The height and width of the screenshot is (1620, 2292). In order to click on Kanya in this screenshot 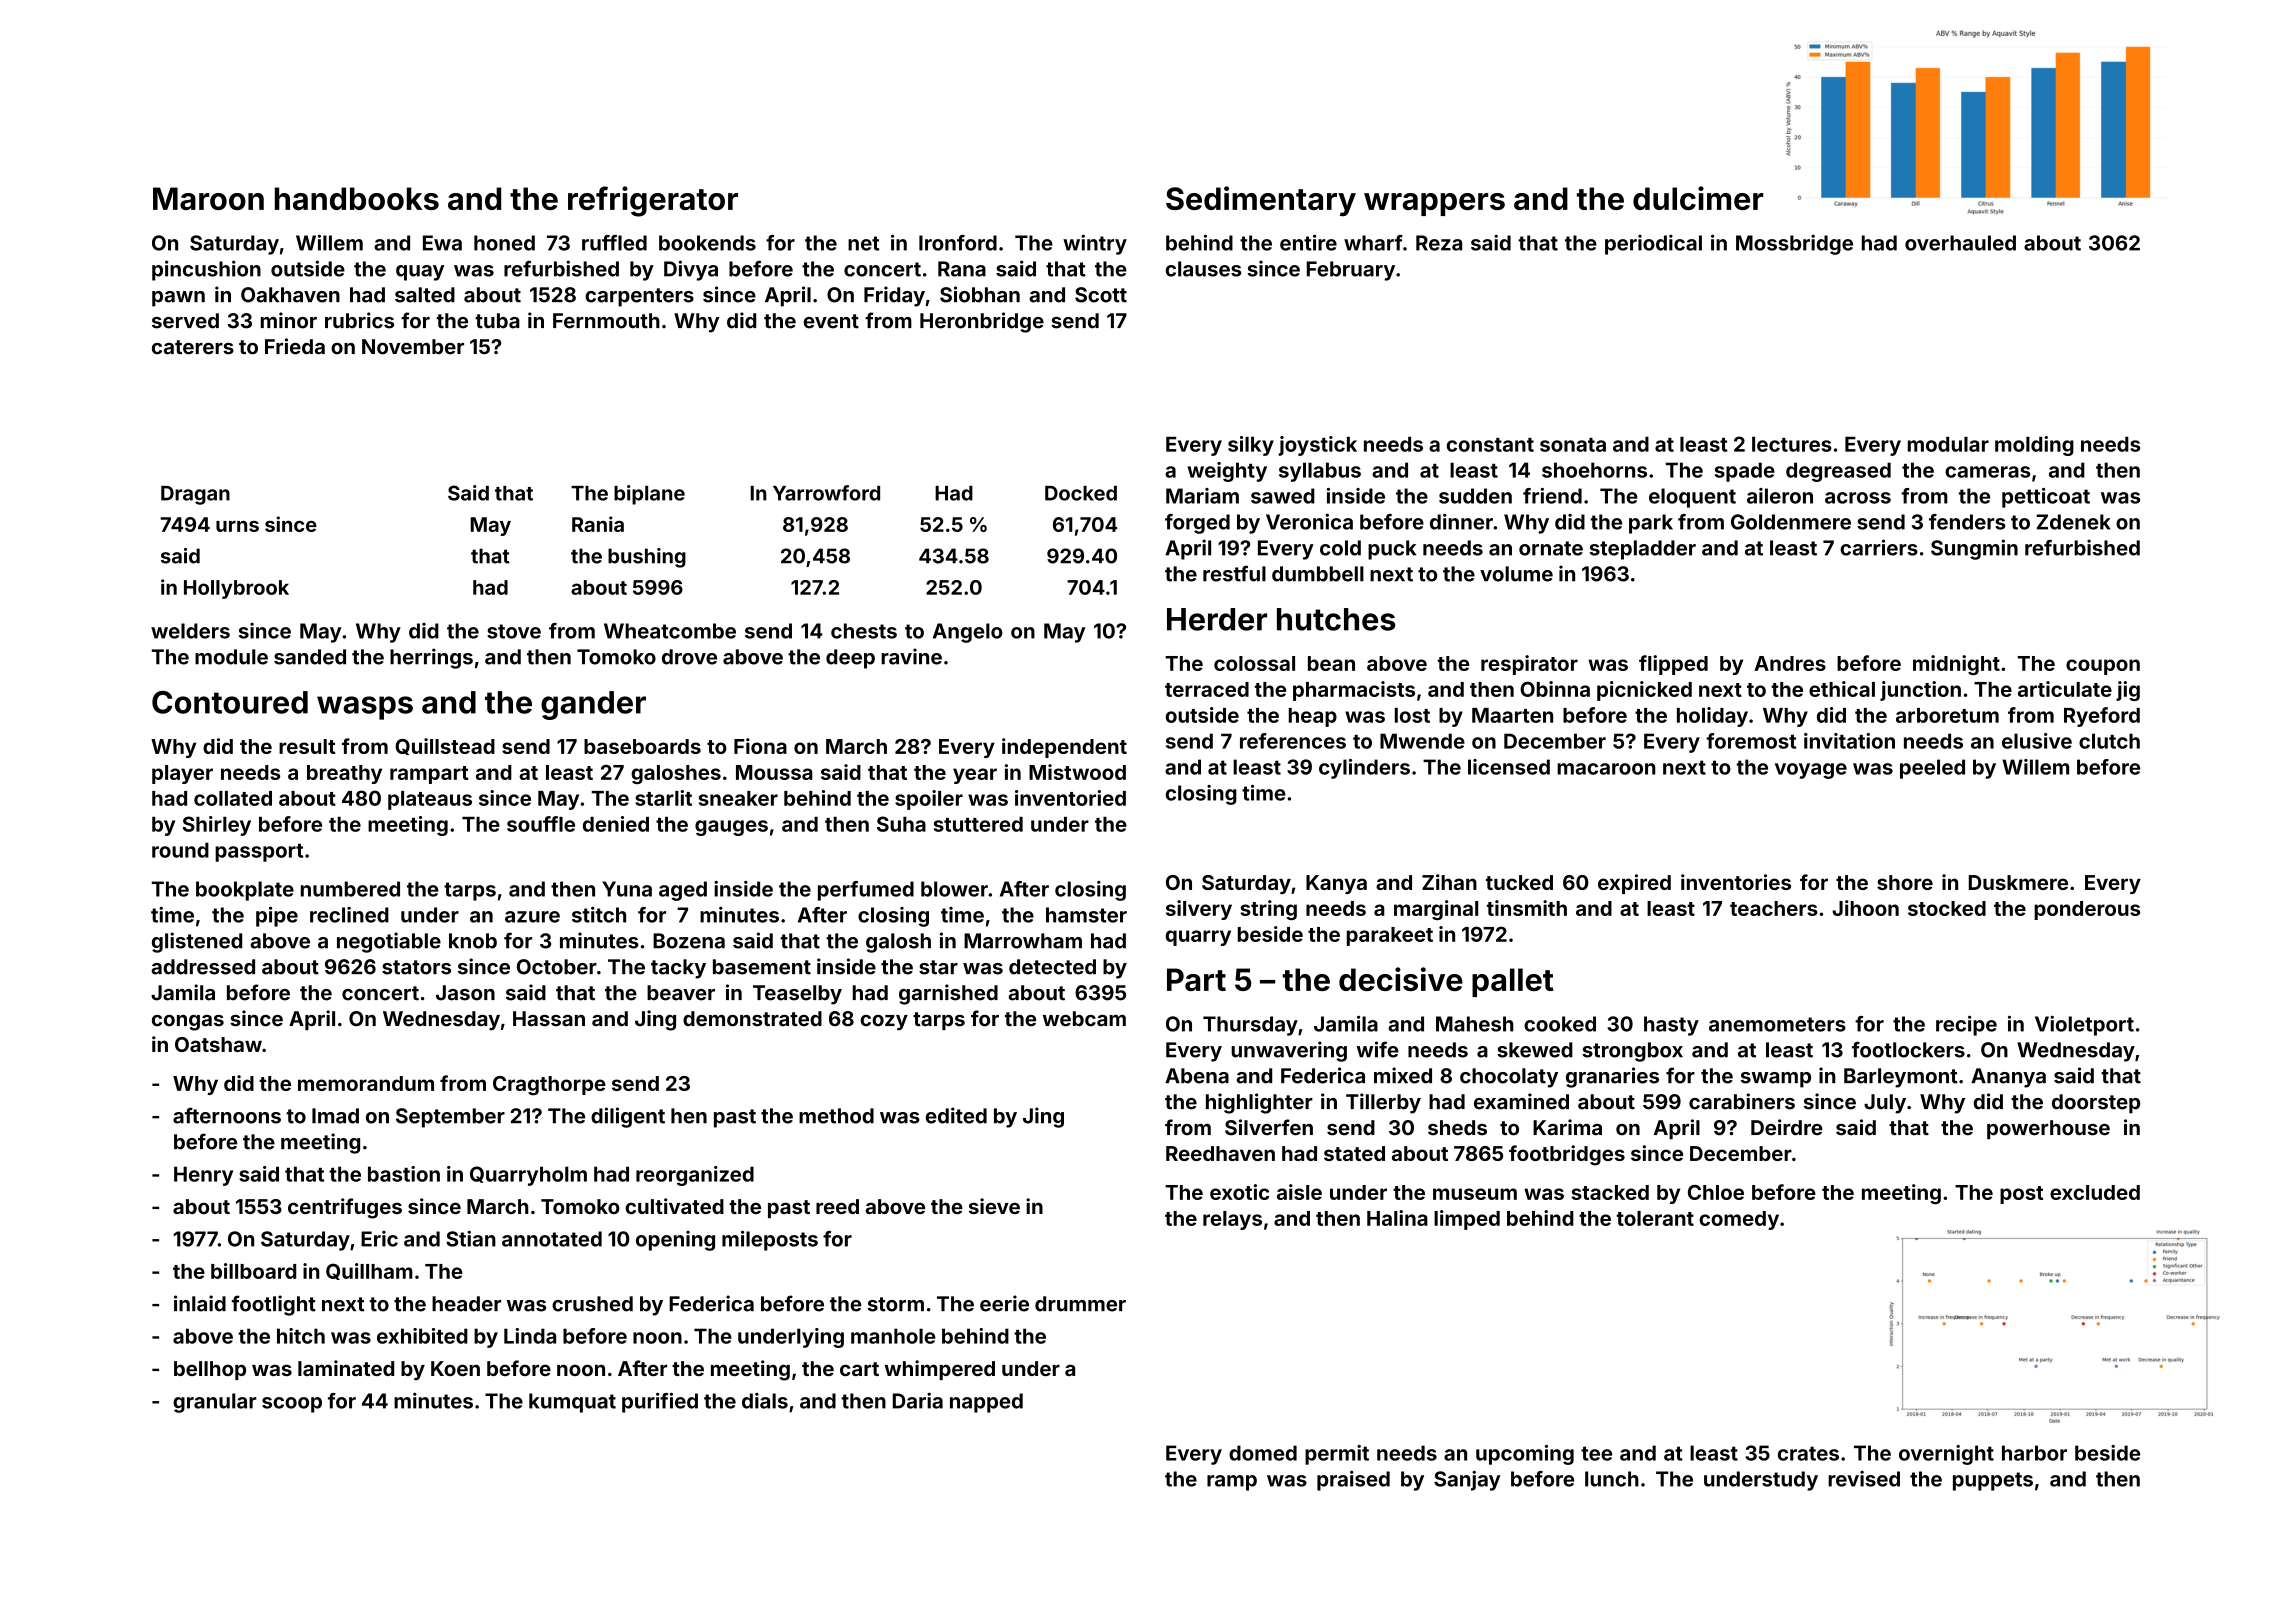, I will do `click(1336, 884)`.
